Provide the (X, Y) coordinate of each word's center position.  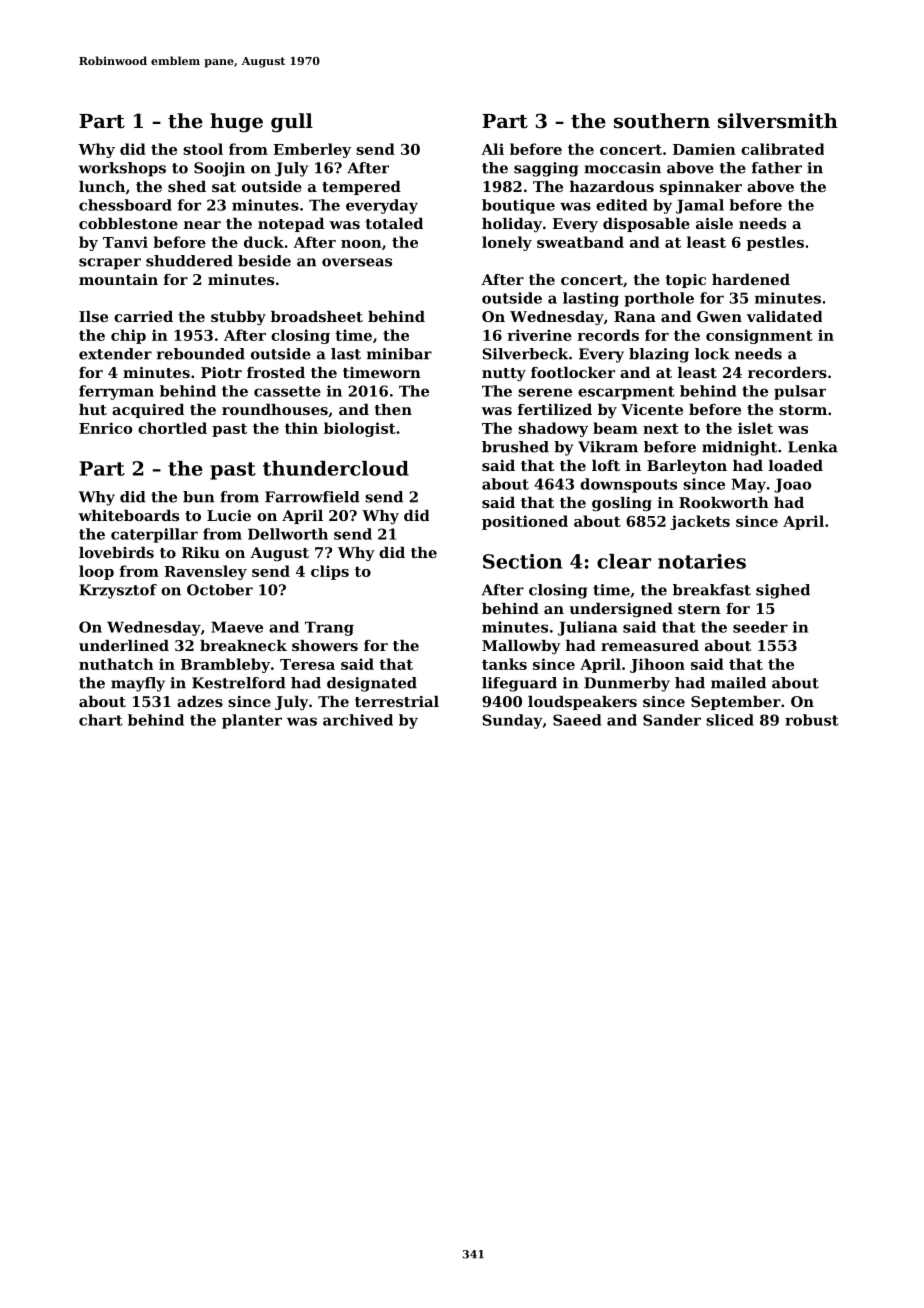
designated (372, 684)
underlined (124, 645)
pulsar (800, 392)
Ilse (93, 316)
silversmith (778, 121)
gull (292, 123)
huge (236, 123)
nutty (504, 374)
